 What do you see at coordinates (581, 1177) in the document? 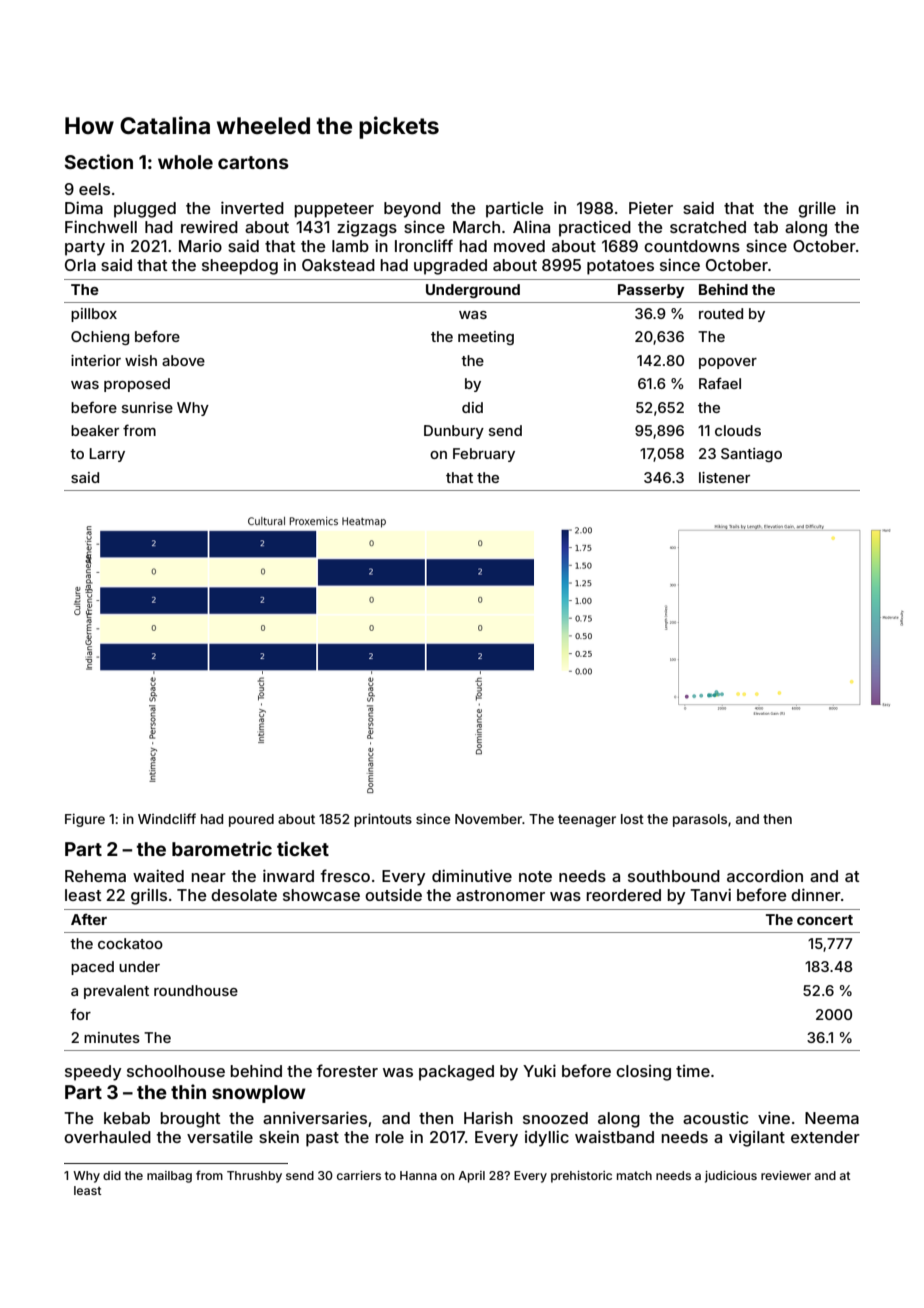
I see `prehistoric` at bounding box center [581, 1177].
